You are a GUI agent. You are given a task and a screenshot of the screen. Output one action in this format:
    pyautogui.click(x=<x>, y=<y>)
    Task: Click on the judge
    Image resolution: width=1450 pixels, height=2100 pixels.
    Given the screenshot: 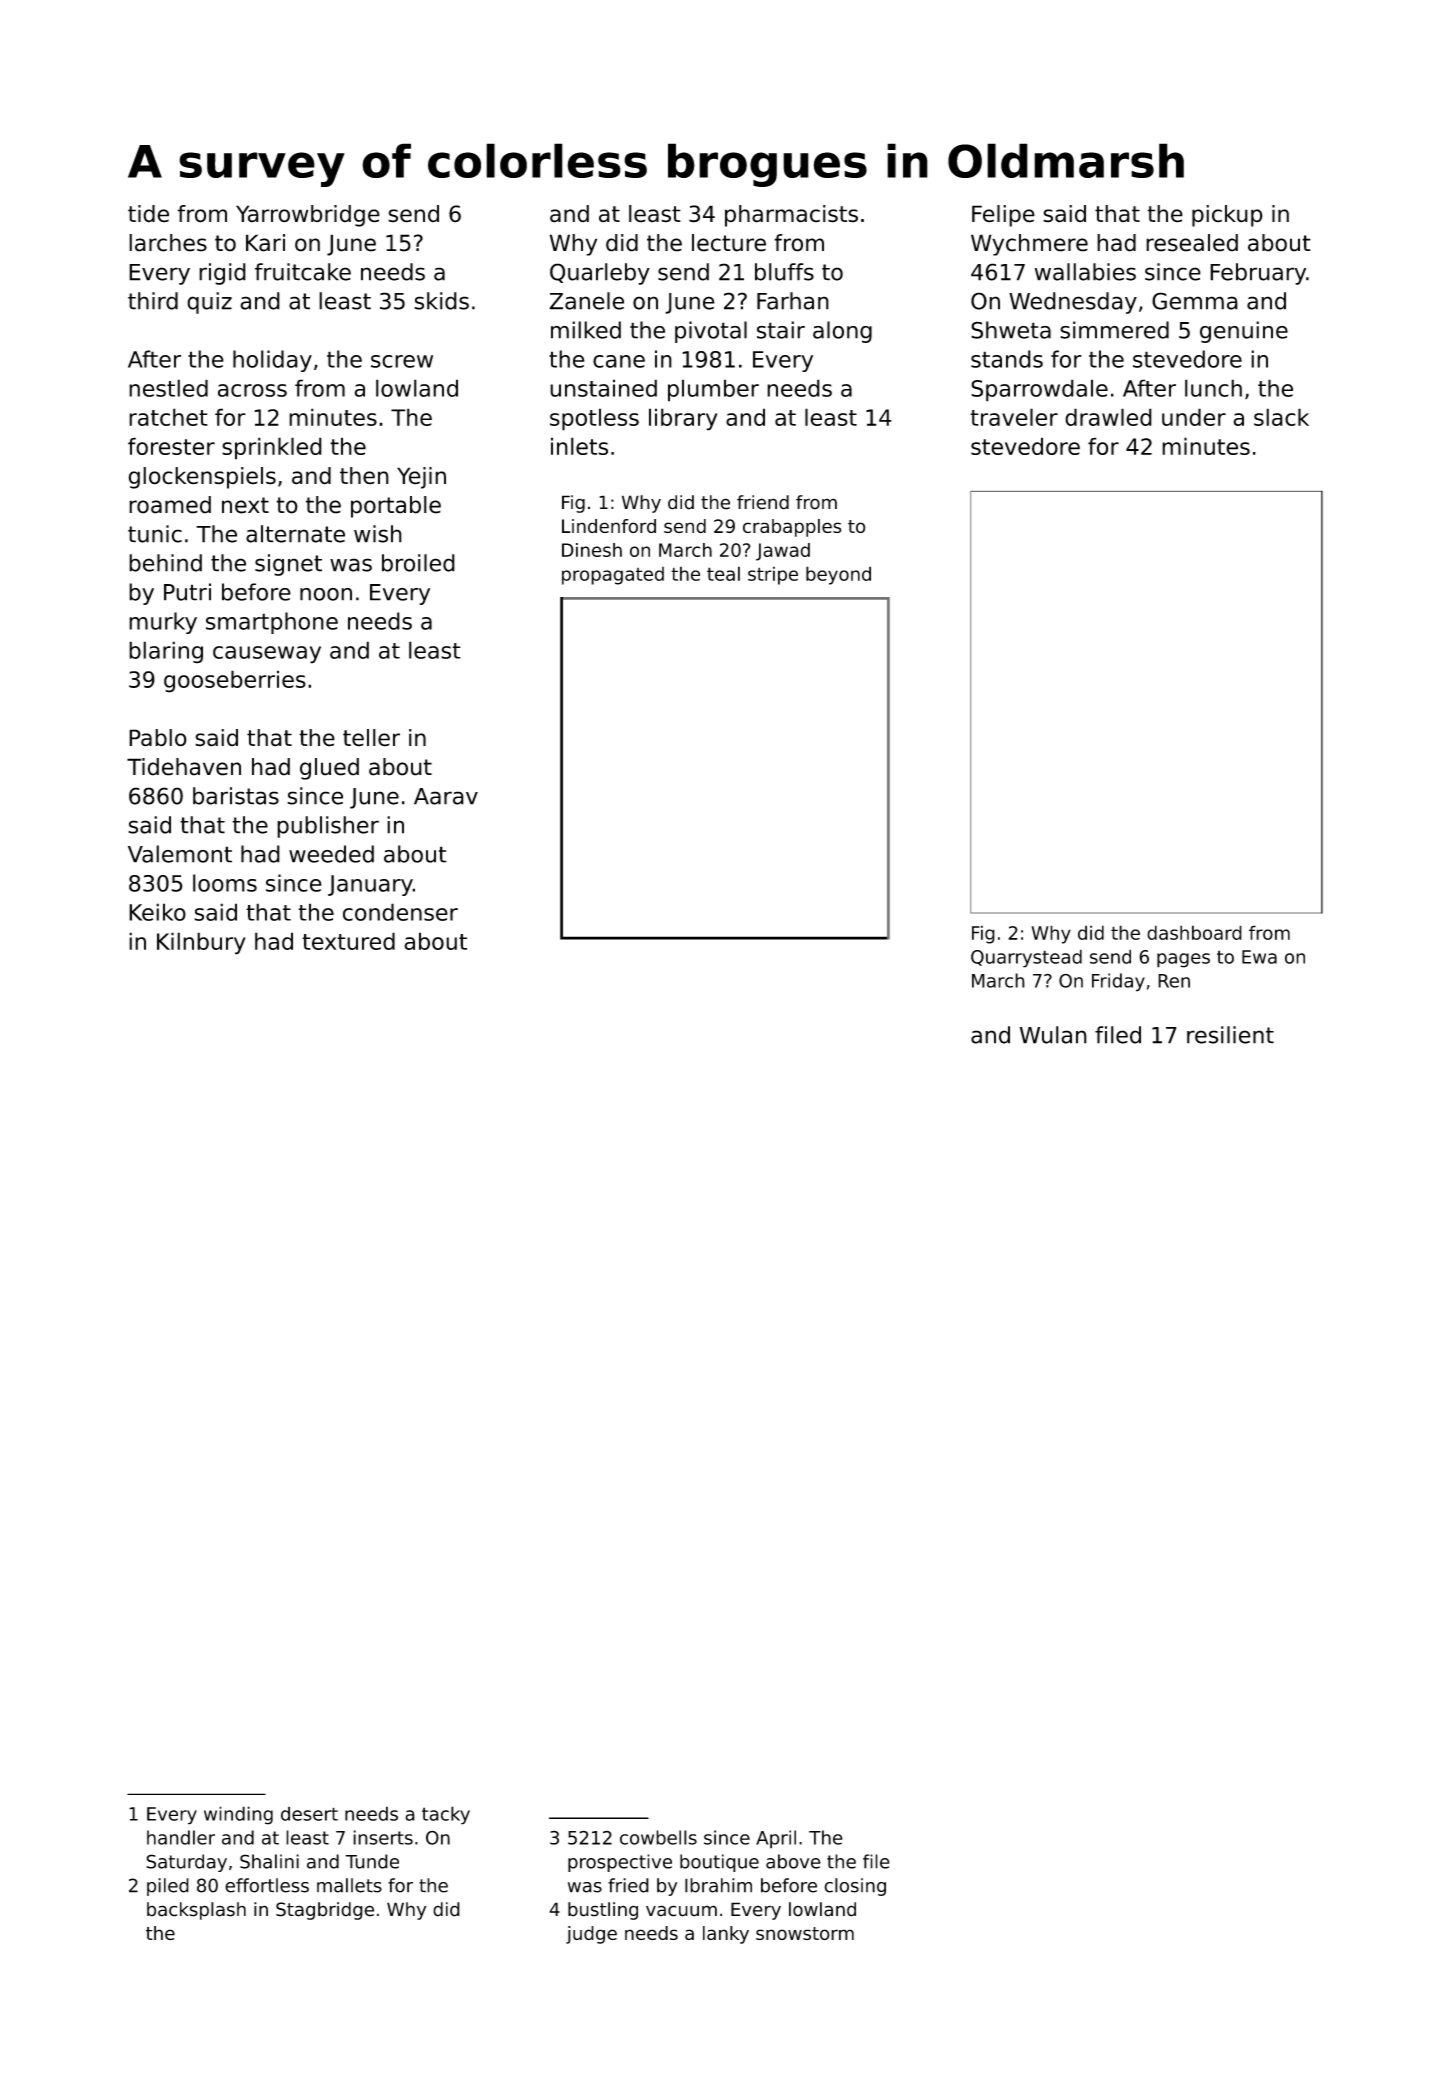 What is the action you would take?
    pyautogui.click(x=591, y=1935)
